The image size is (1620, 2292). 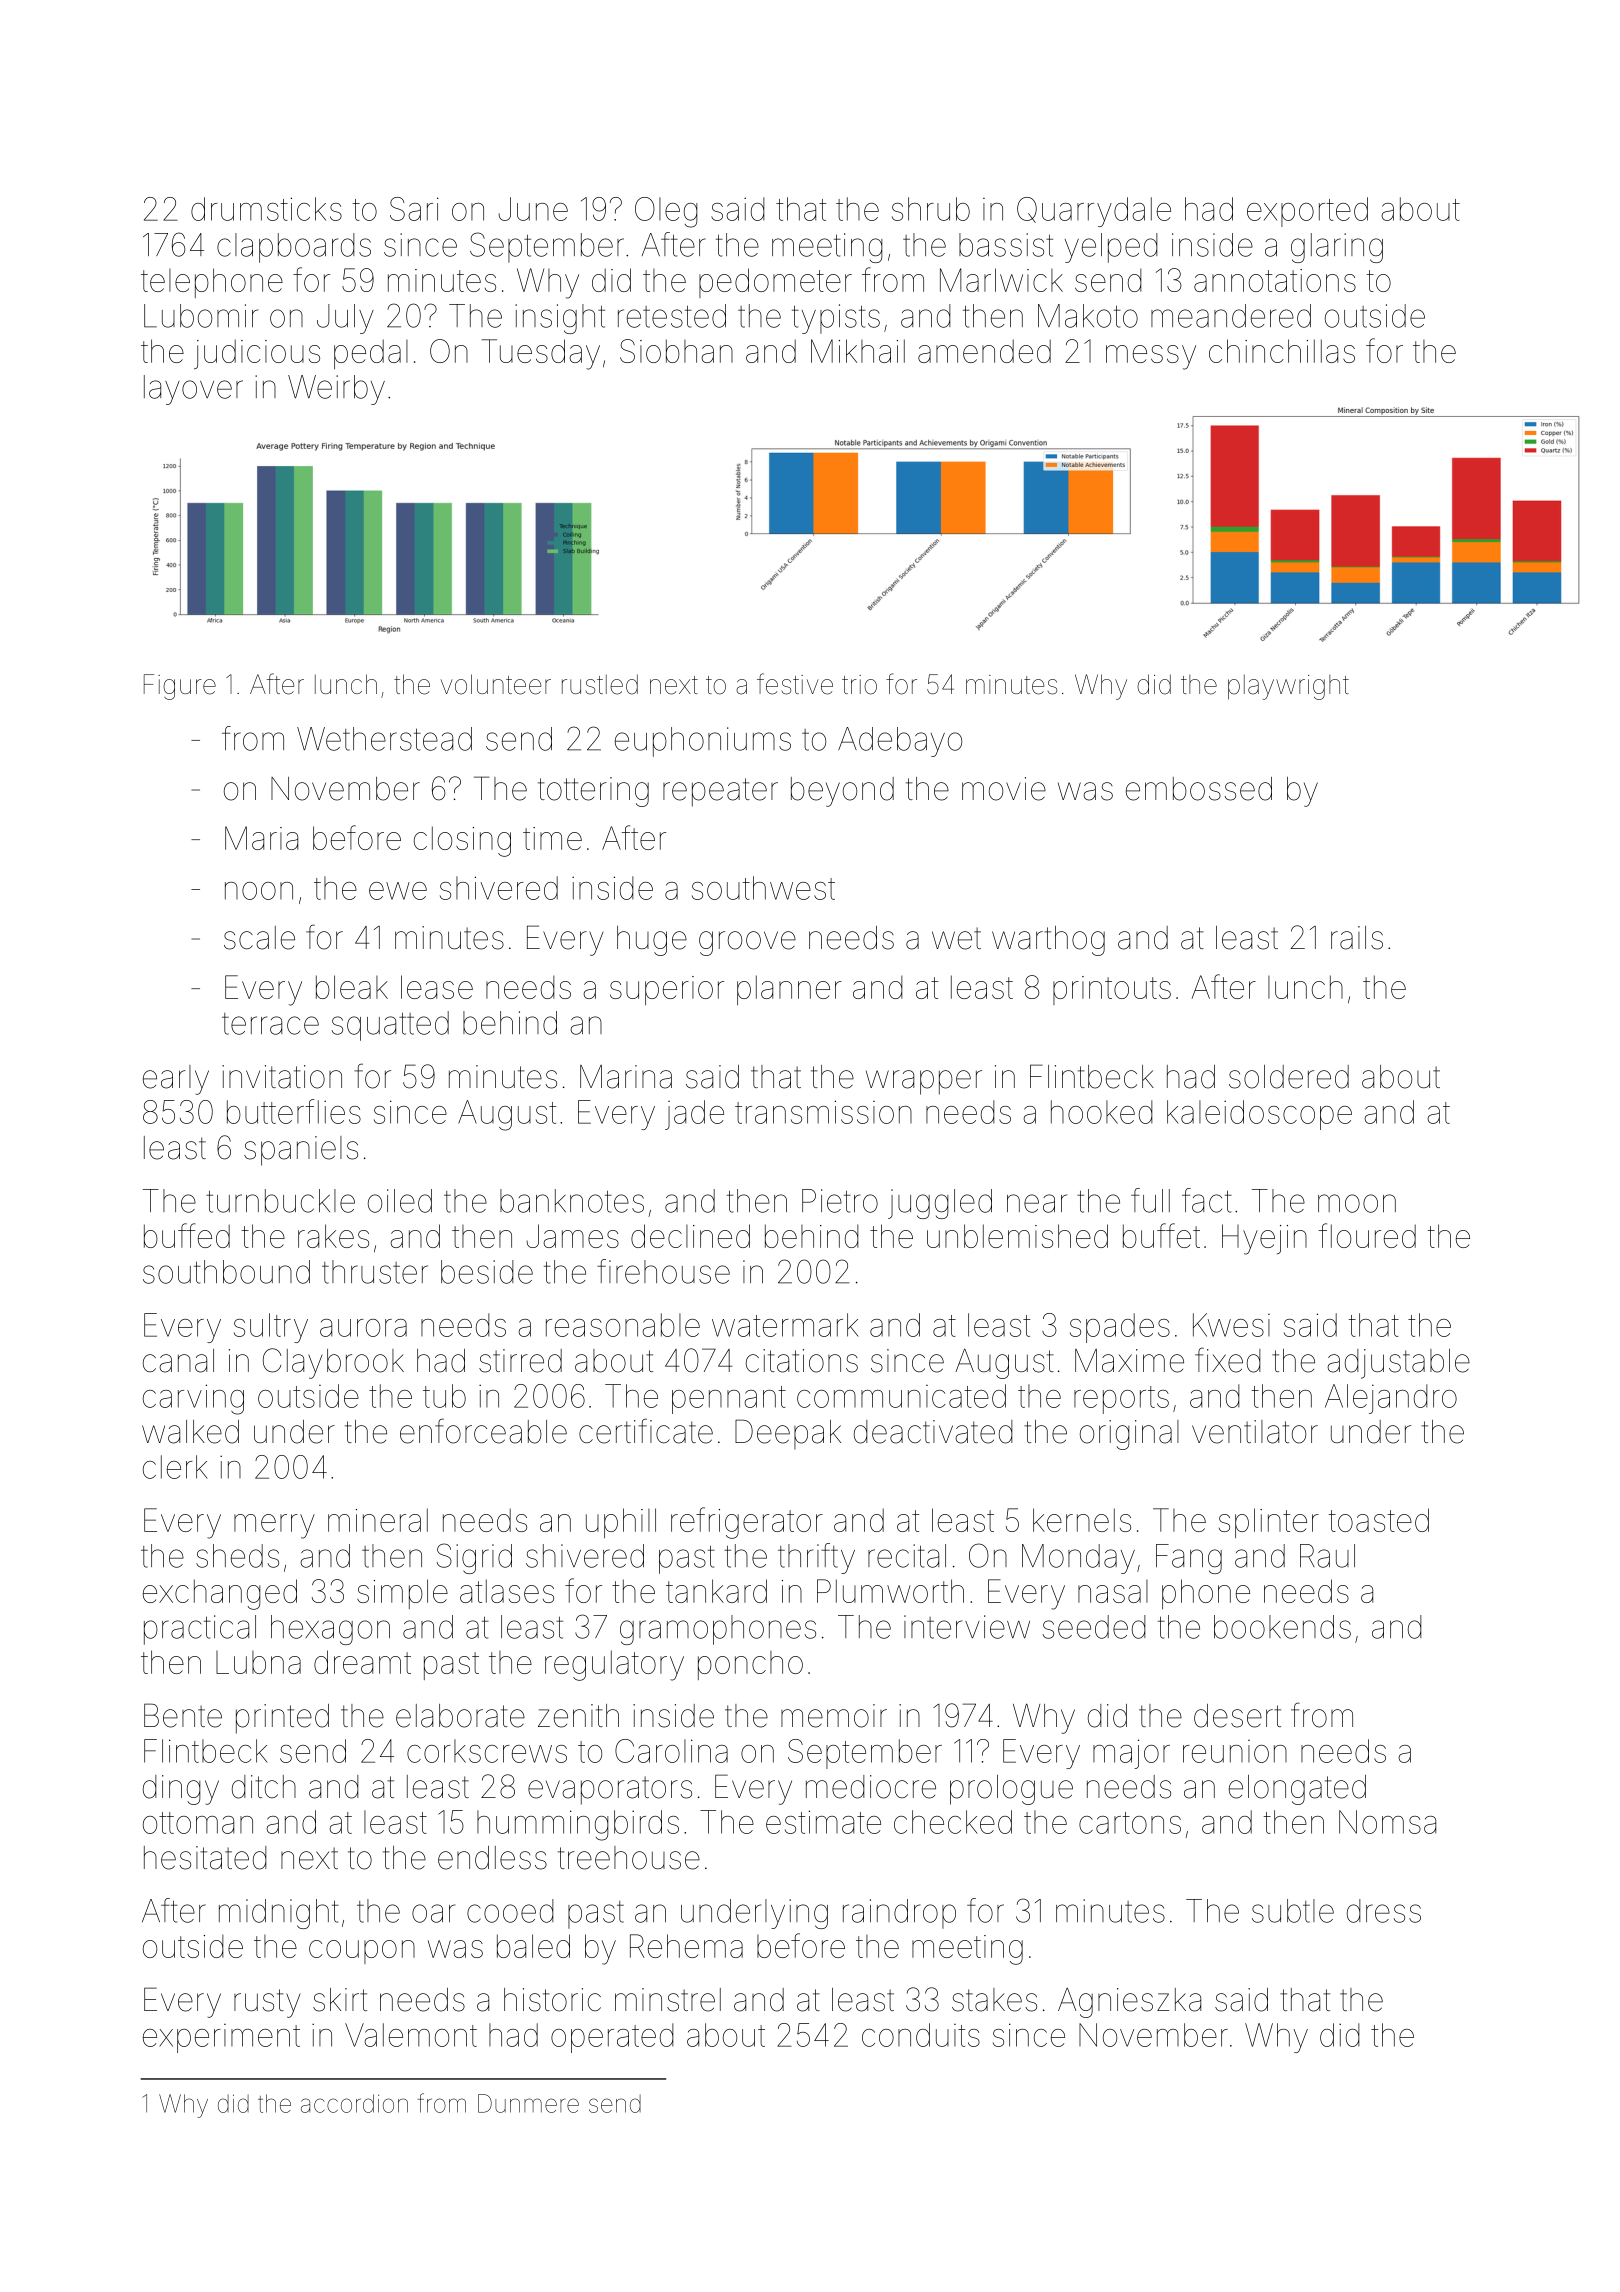 What do you see at coordinates (593, 792) in the screenshot?
I see `tottering` at bounding box center [593, 792].
